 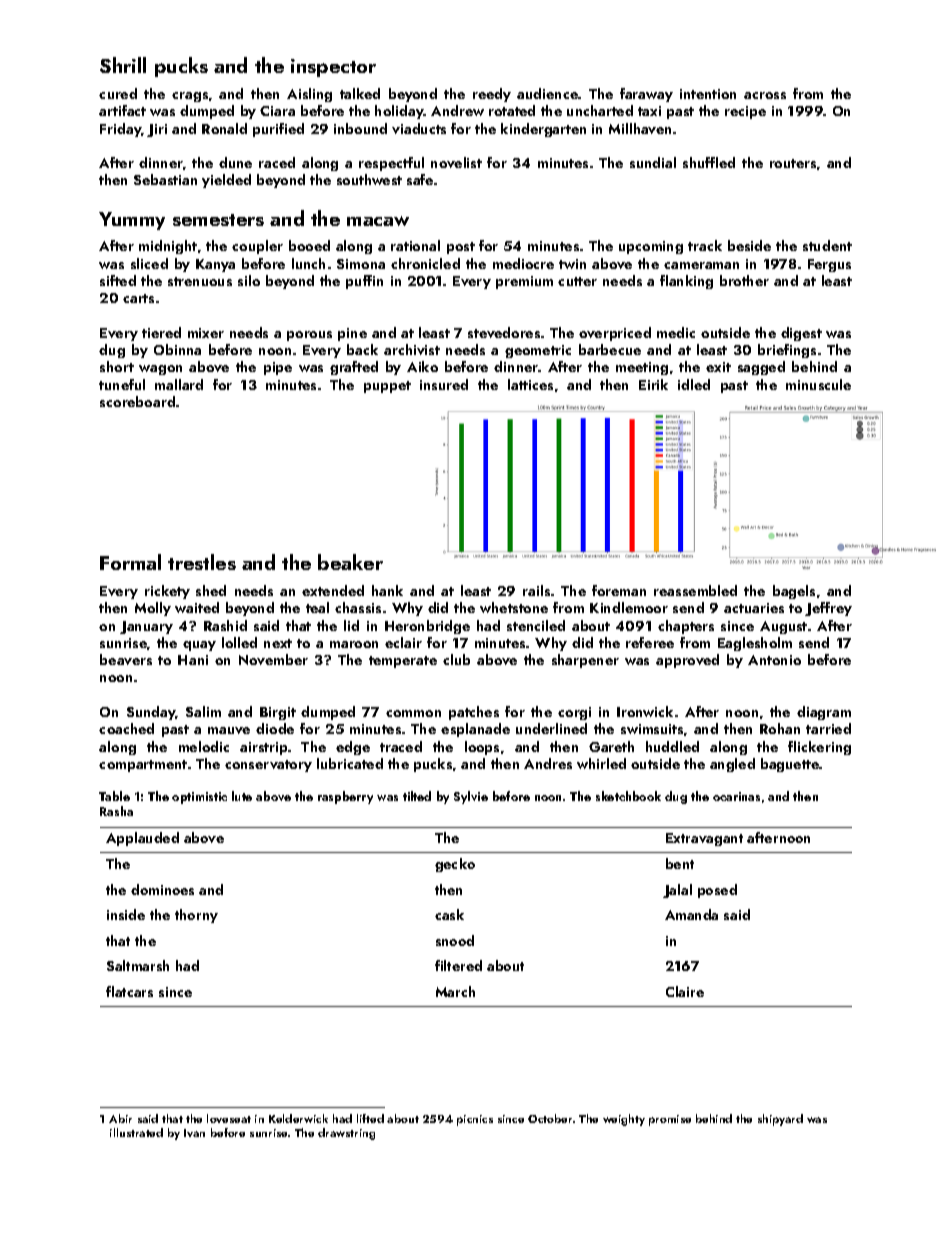 I want to click on safe, so click(x=420, y=179).
